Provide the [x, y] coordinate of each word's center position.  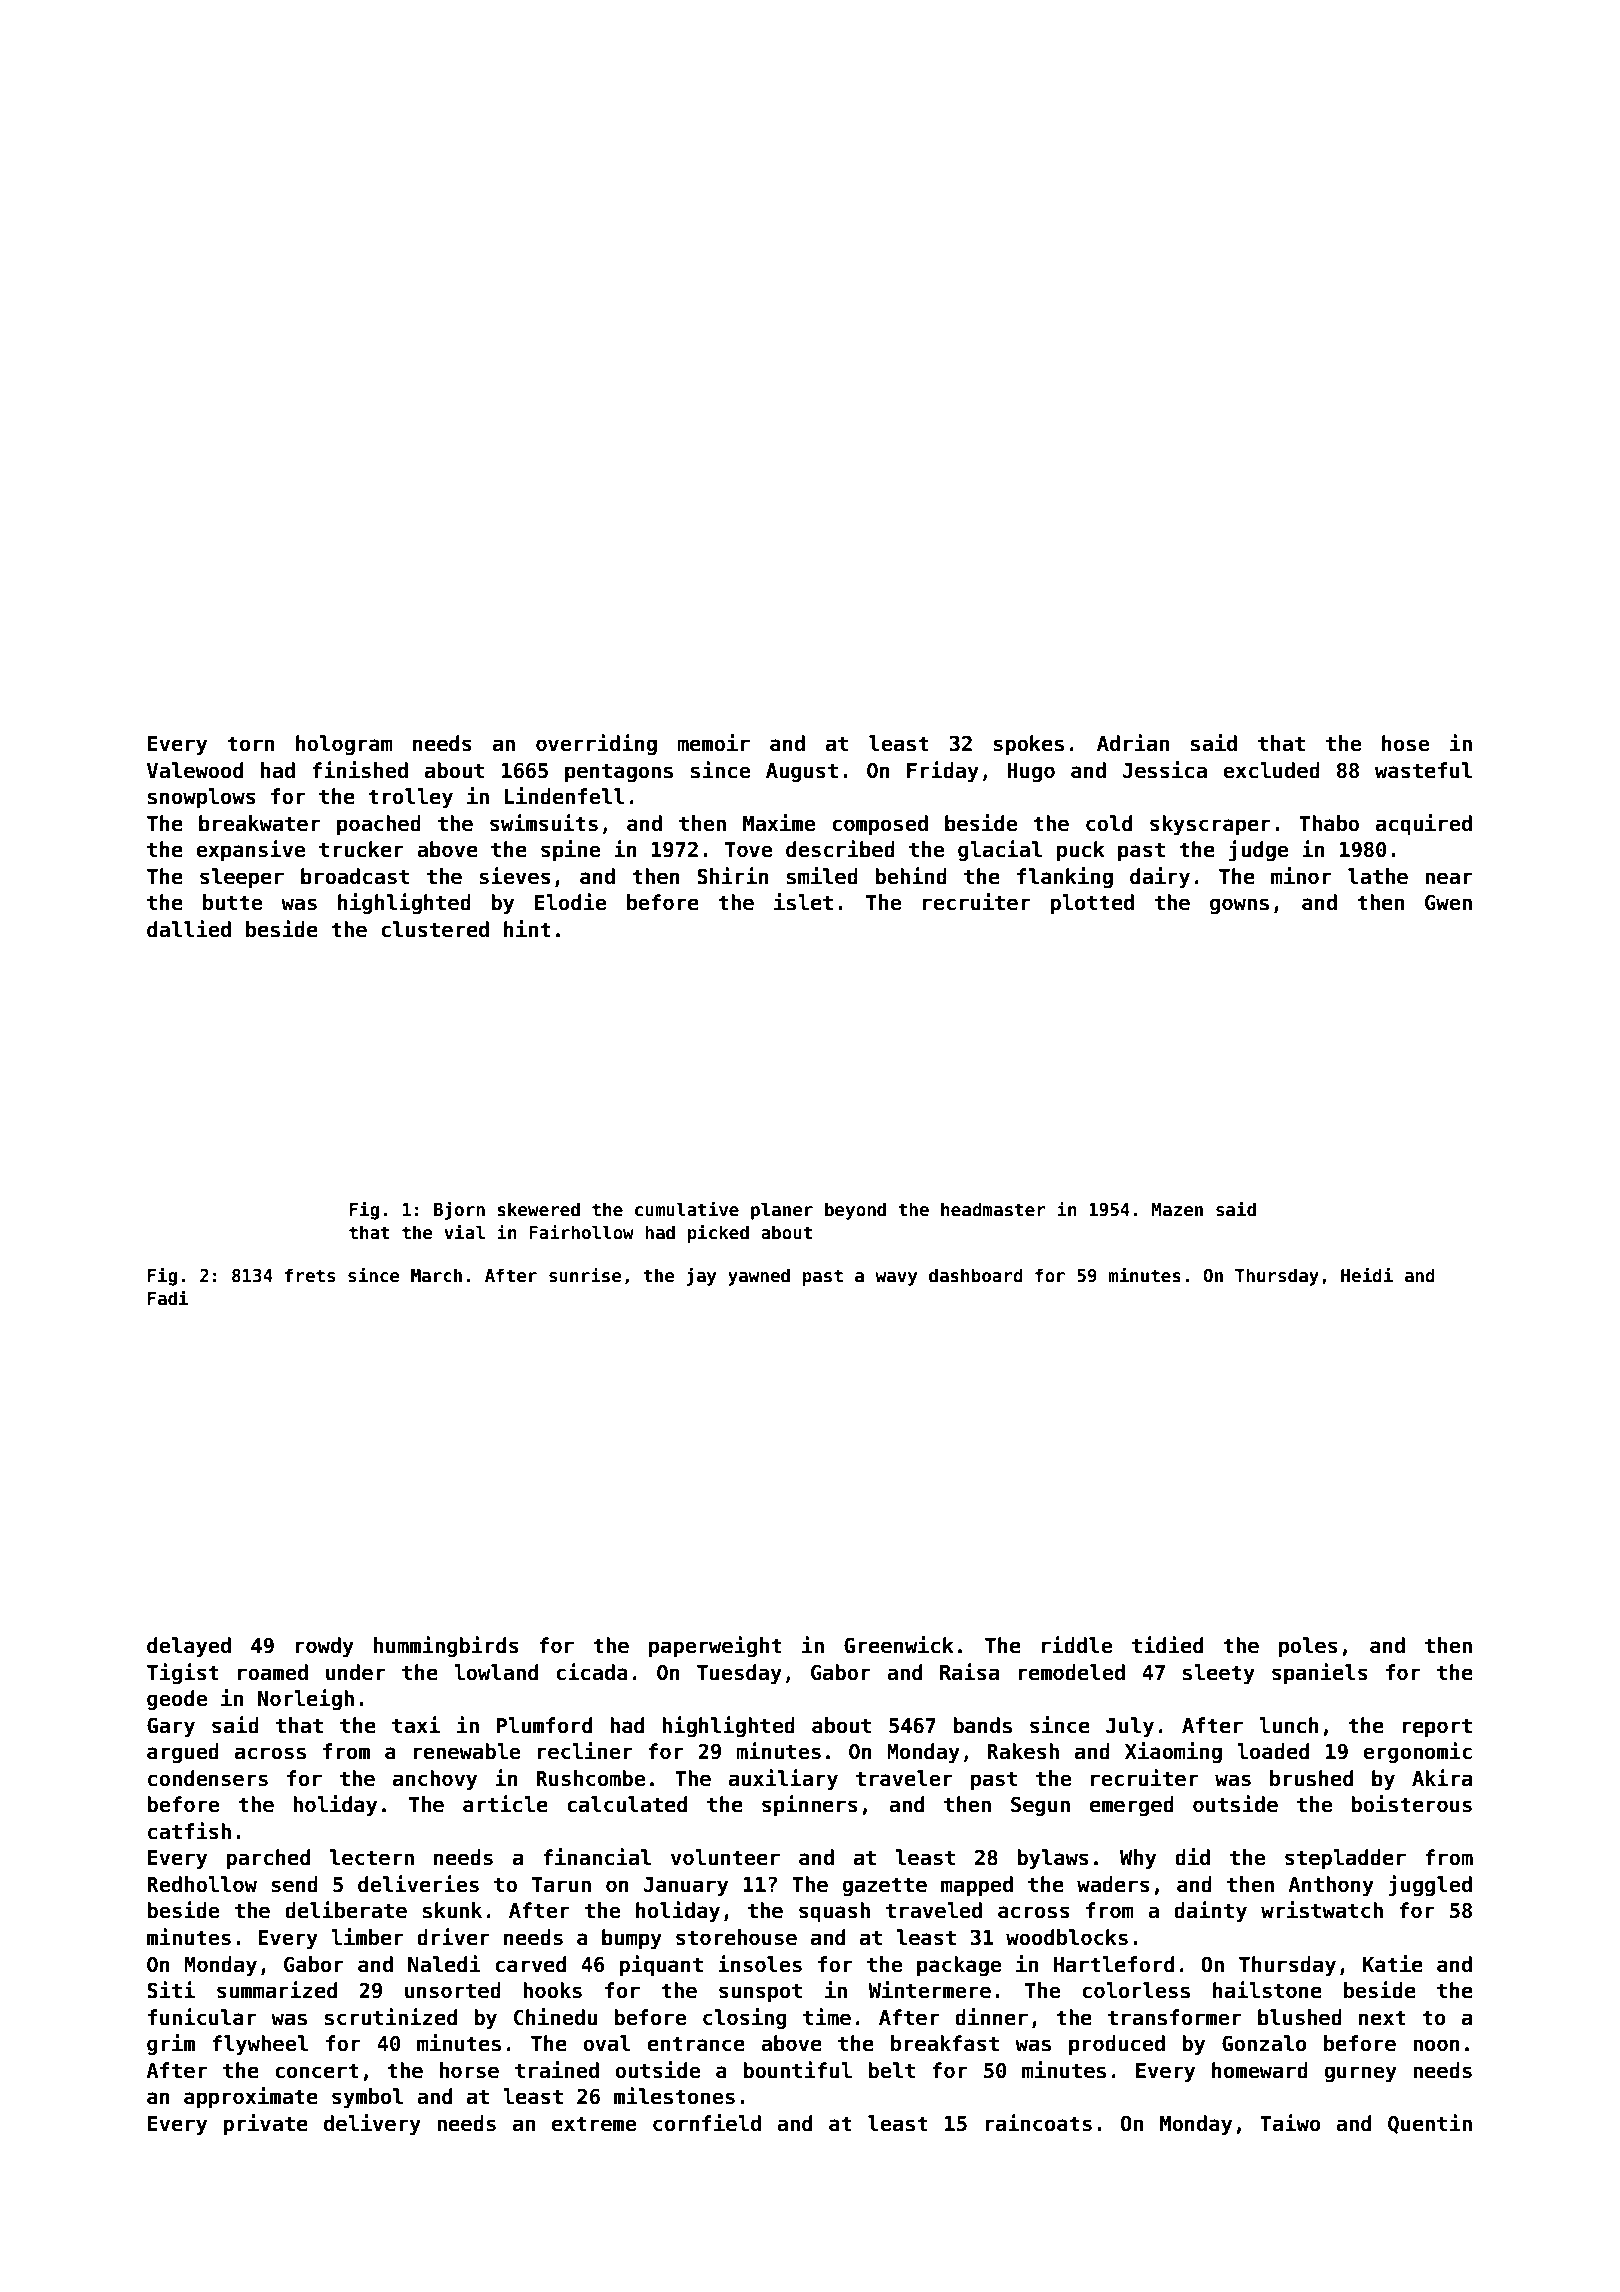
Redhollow [202, 1884]
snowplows [202, 798]
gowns [1239, 906]
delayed [189, 1647]
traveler [904, 1778]
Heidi [1367, 1275]
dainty [1210, 1911]
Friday [943, 771]
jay [701, 1276]
